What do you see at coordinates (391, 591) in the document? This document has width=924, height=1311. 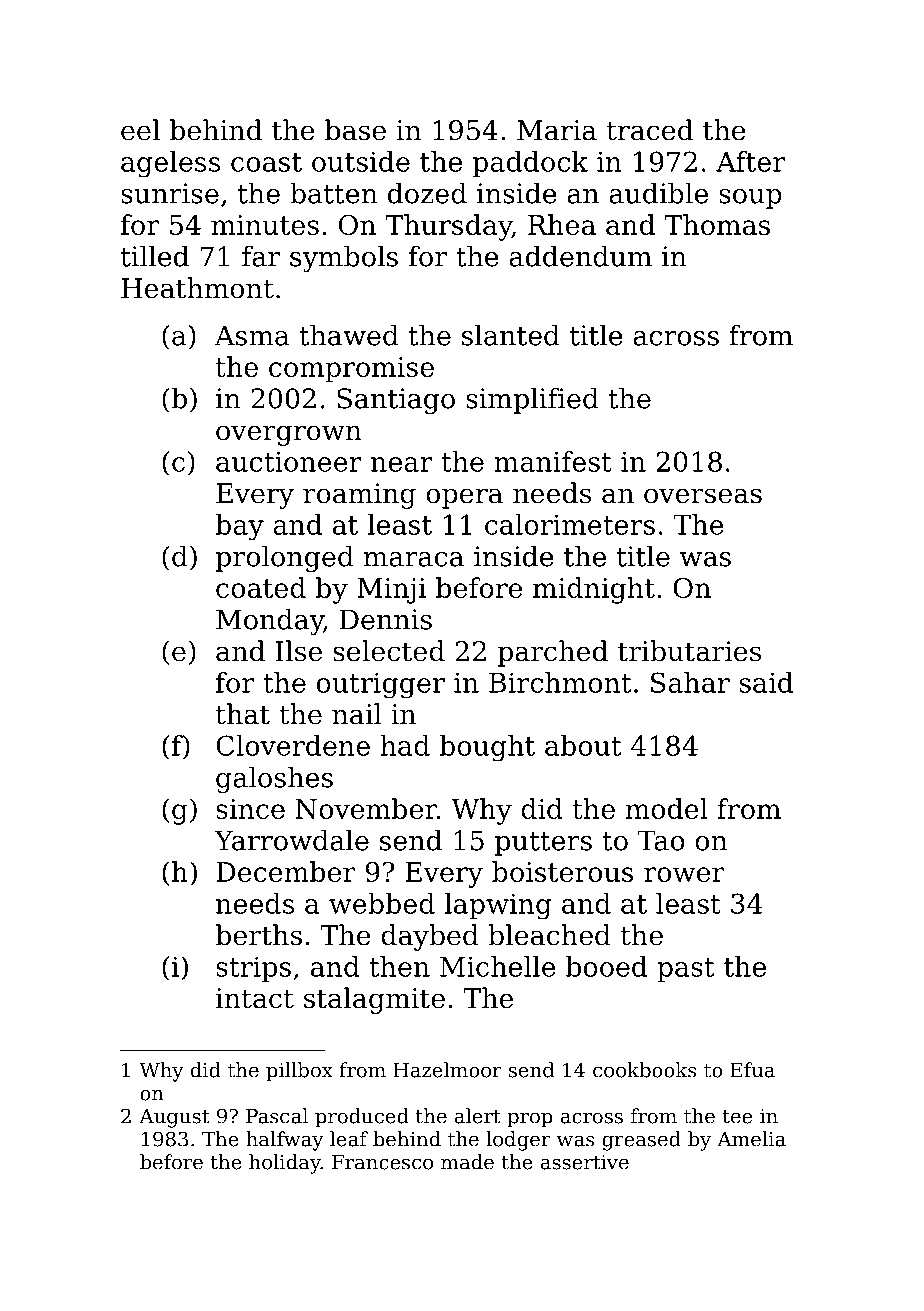 I see `Minji` at bounding box center [391, 591].
